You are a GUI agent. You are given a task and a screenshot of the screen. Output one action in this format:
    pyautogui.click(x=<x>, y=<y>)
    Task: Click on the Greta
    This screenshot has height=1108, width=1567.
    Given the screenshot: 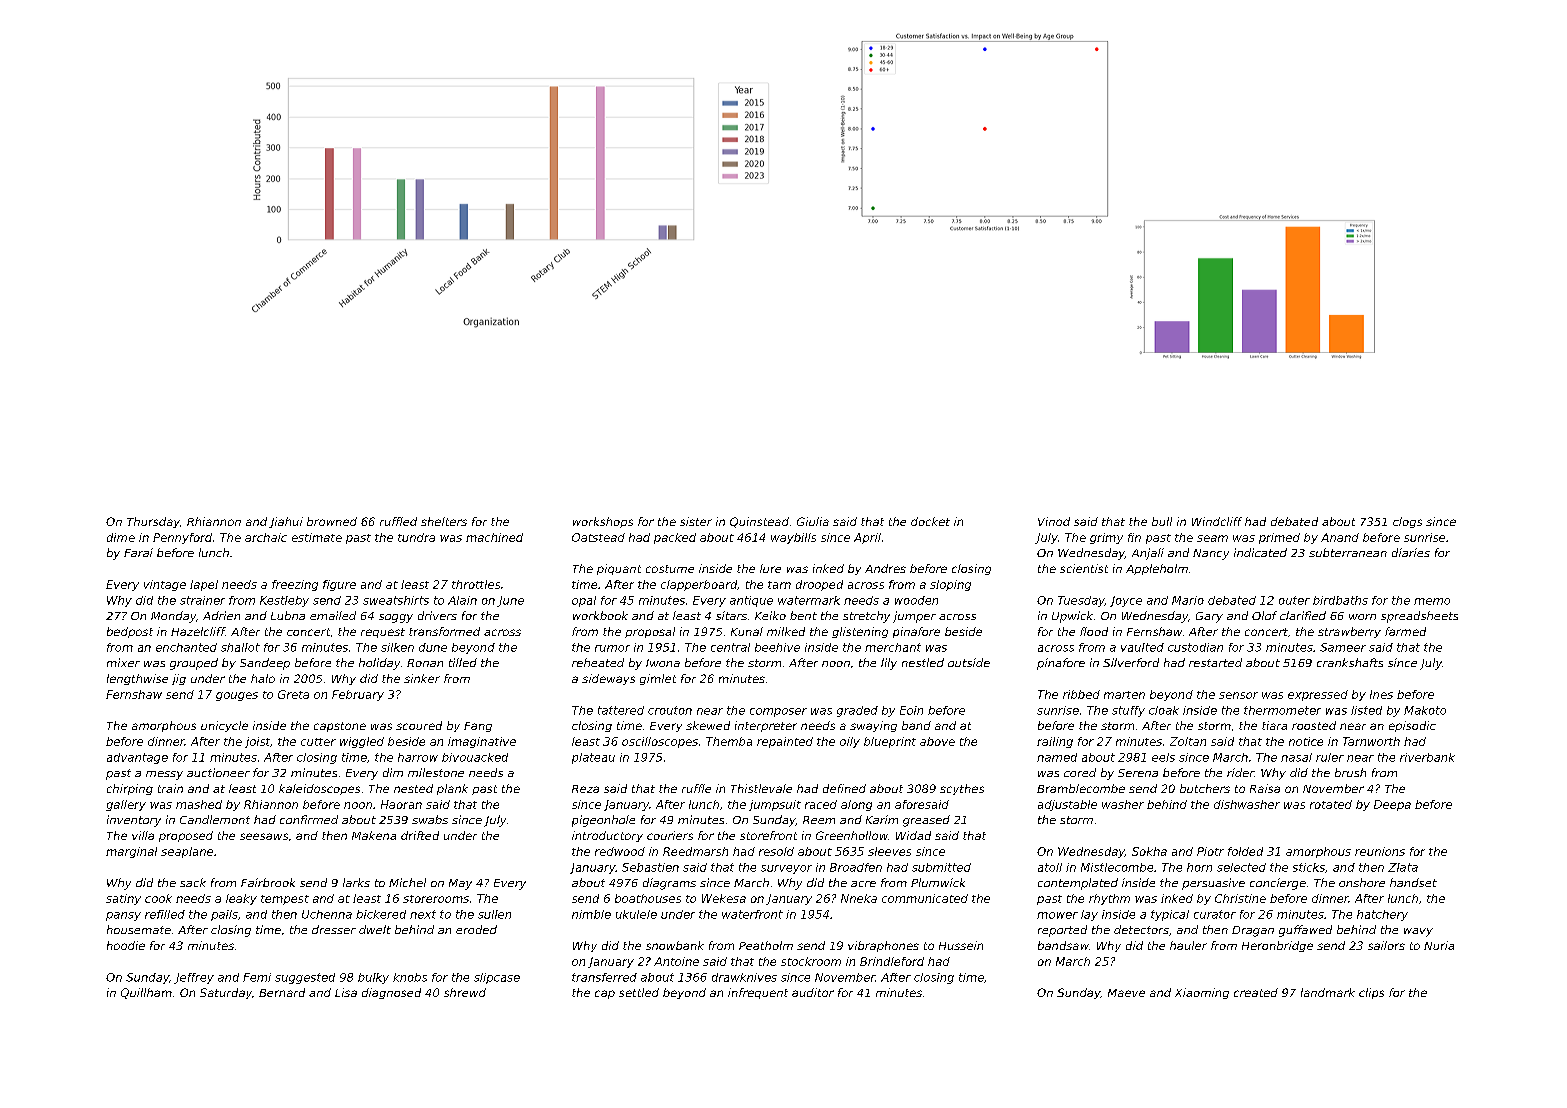 What is the action you would take?
    pyautogui.click(x=293, y=694)
